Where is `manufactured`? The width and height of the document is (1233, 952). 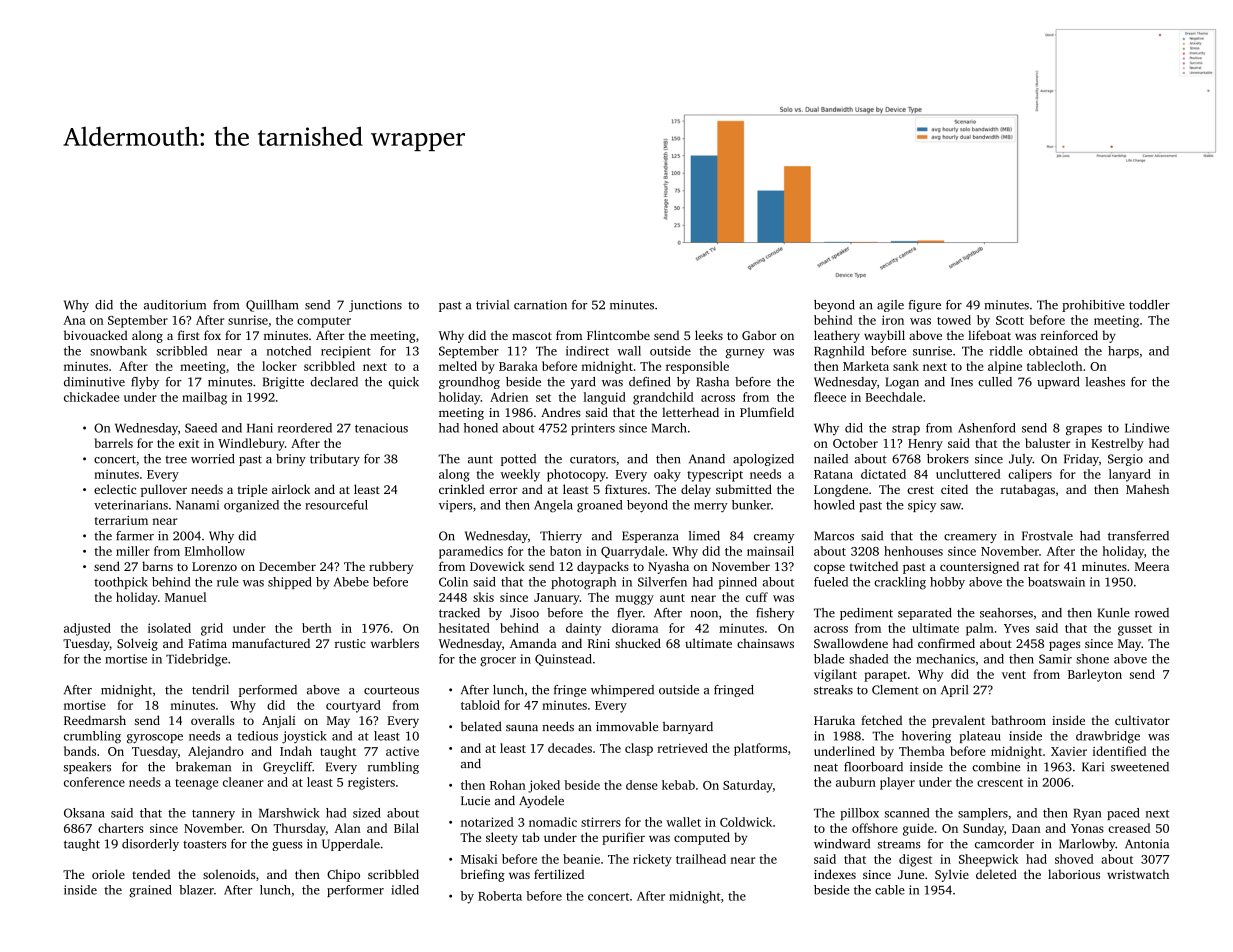
manufactured is located at coordinates (271, 643).
